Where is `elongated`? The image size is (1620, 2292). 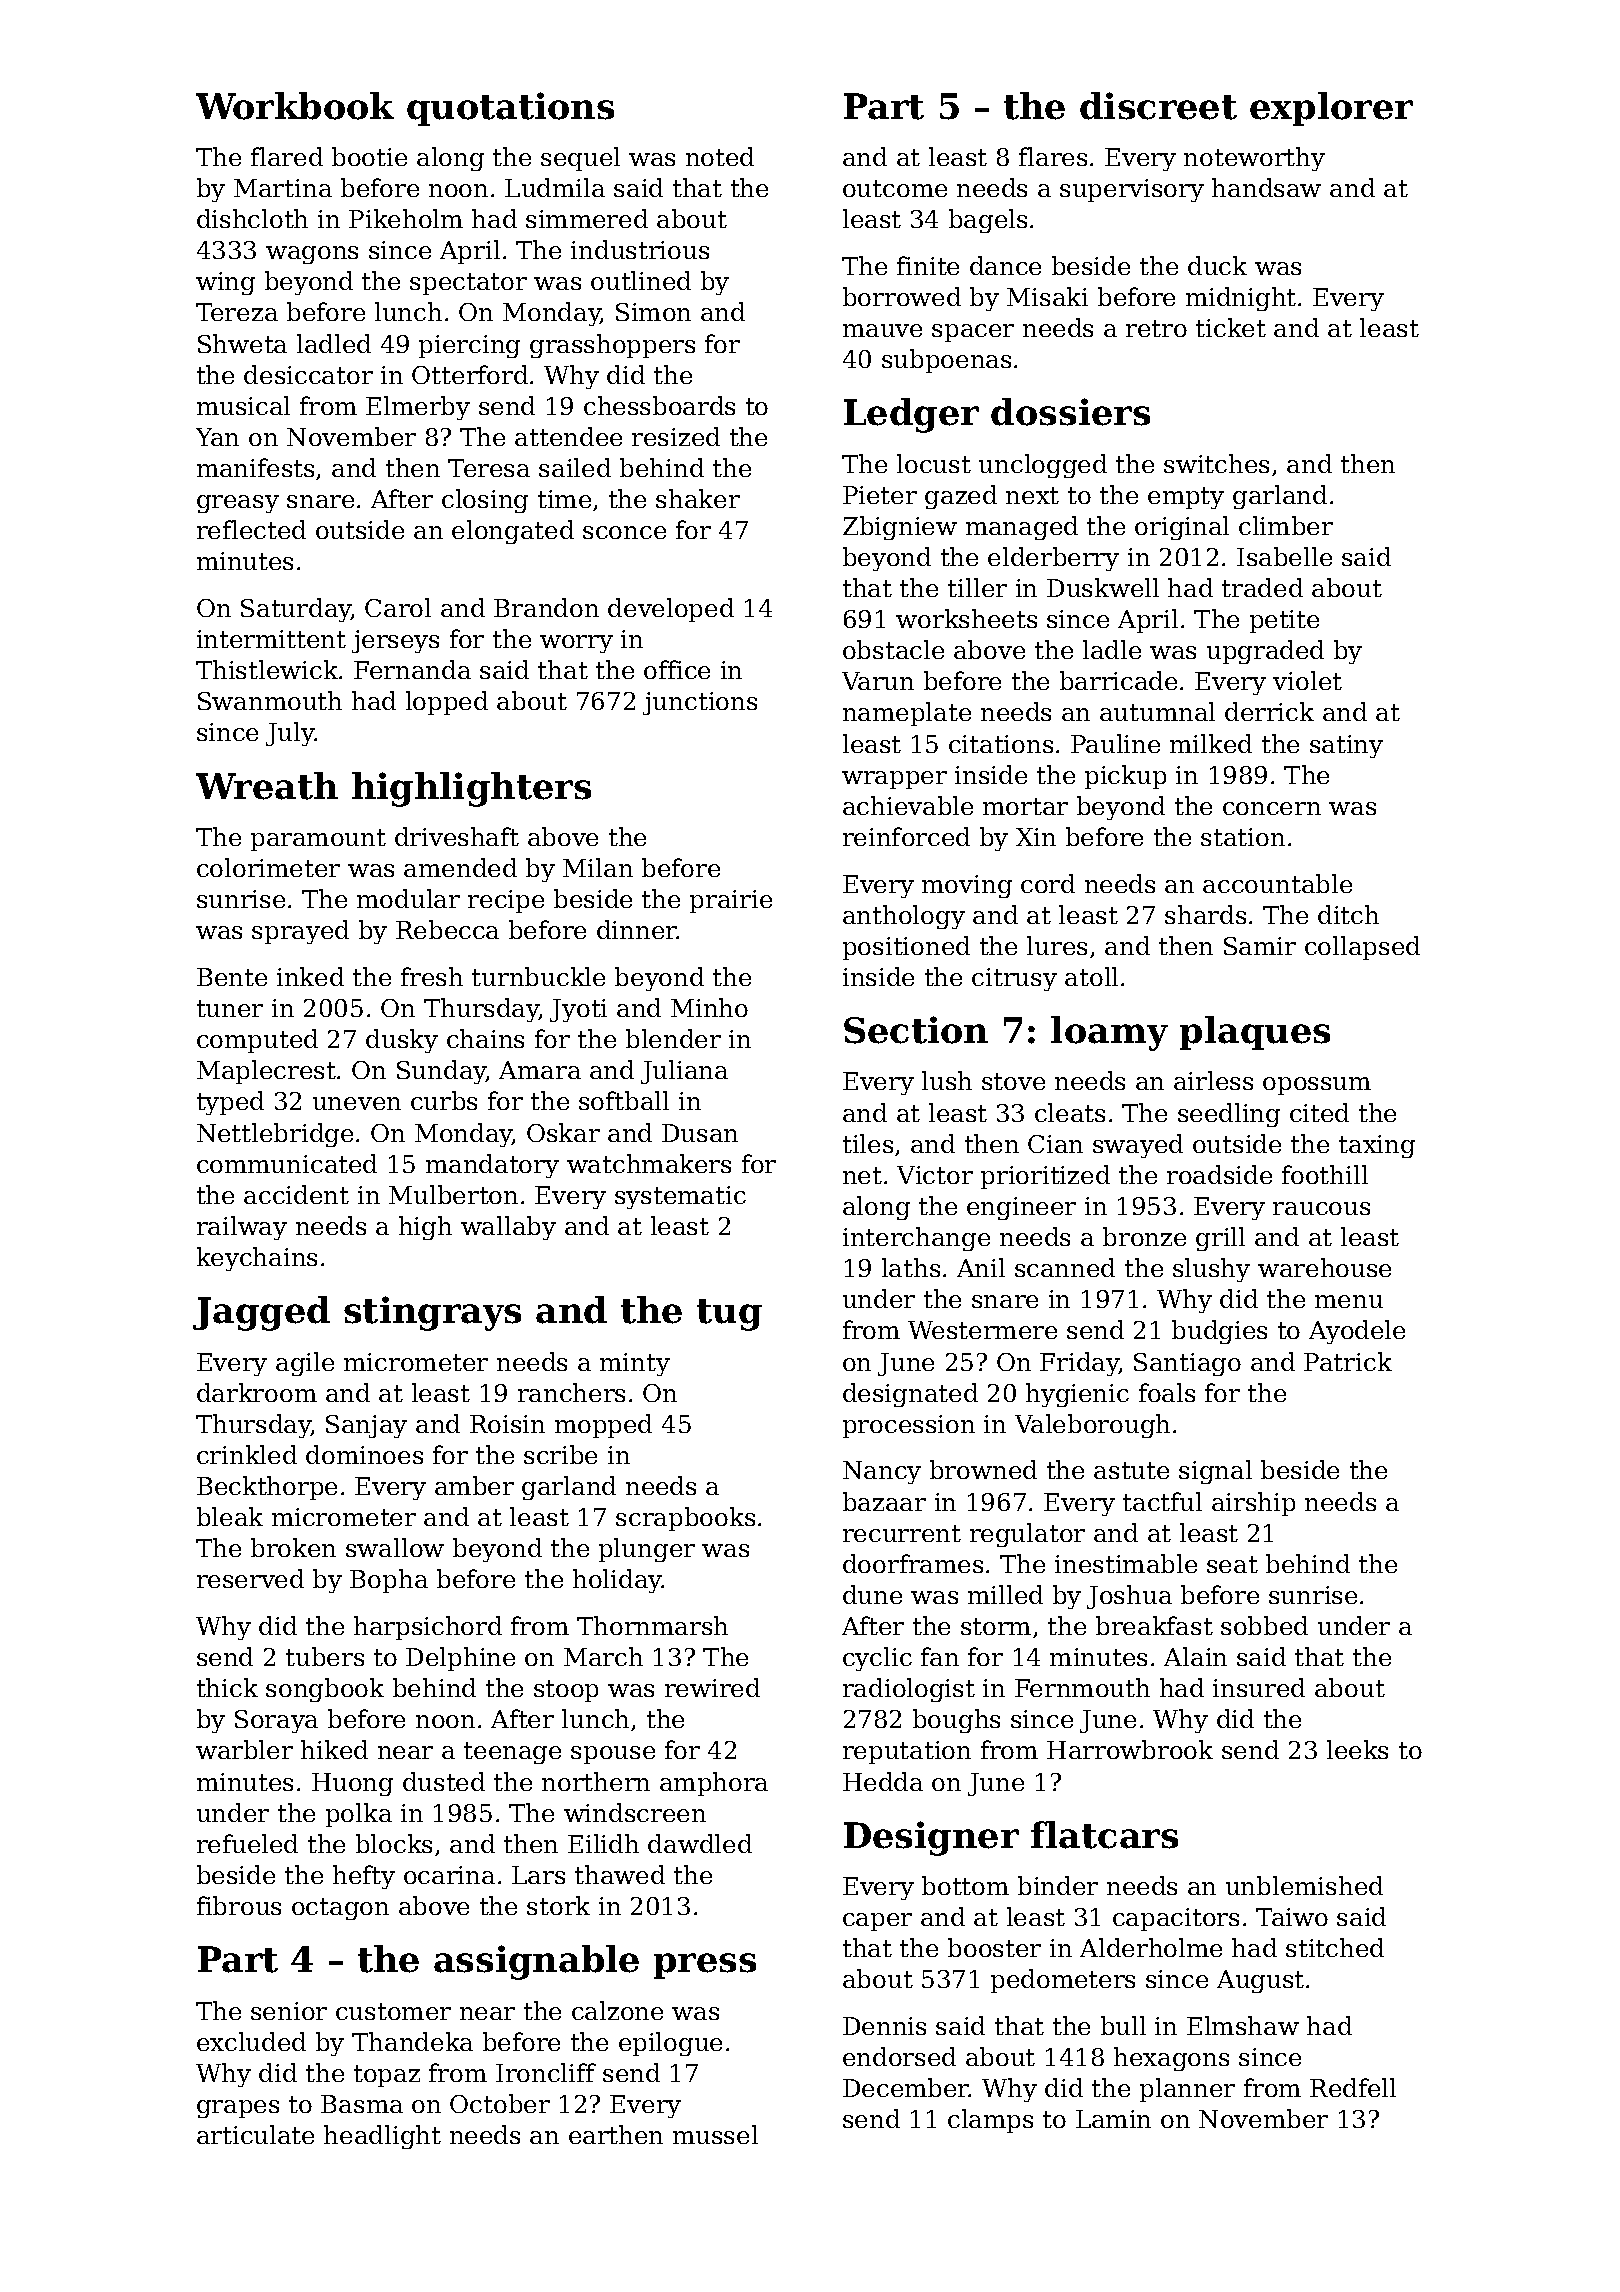
elongated is located at coordinates (513, 532).
